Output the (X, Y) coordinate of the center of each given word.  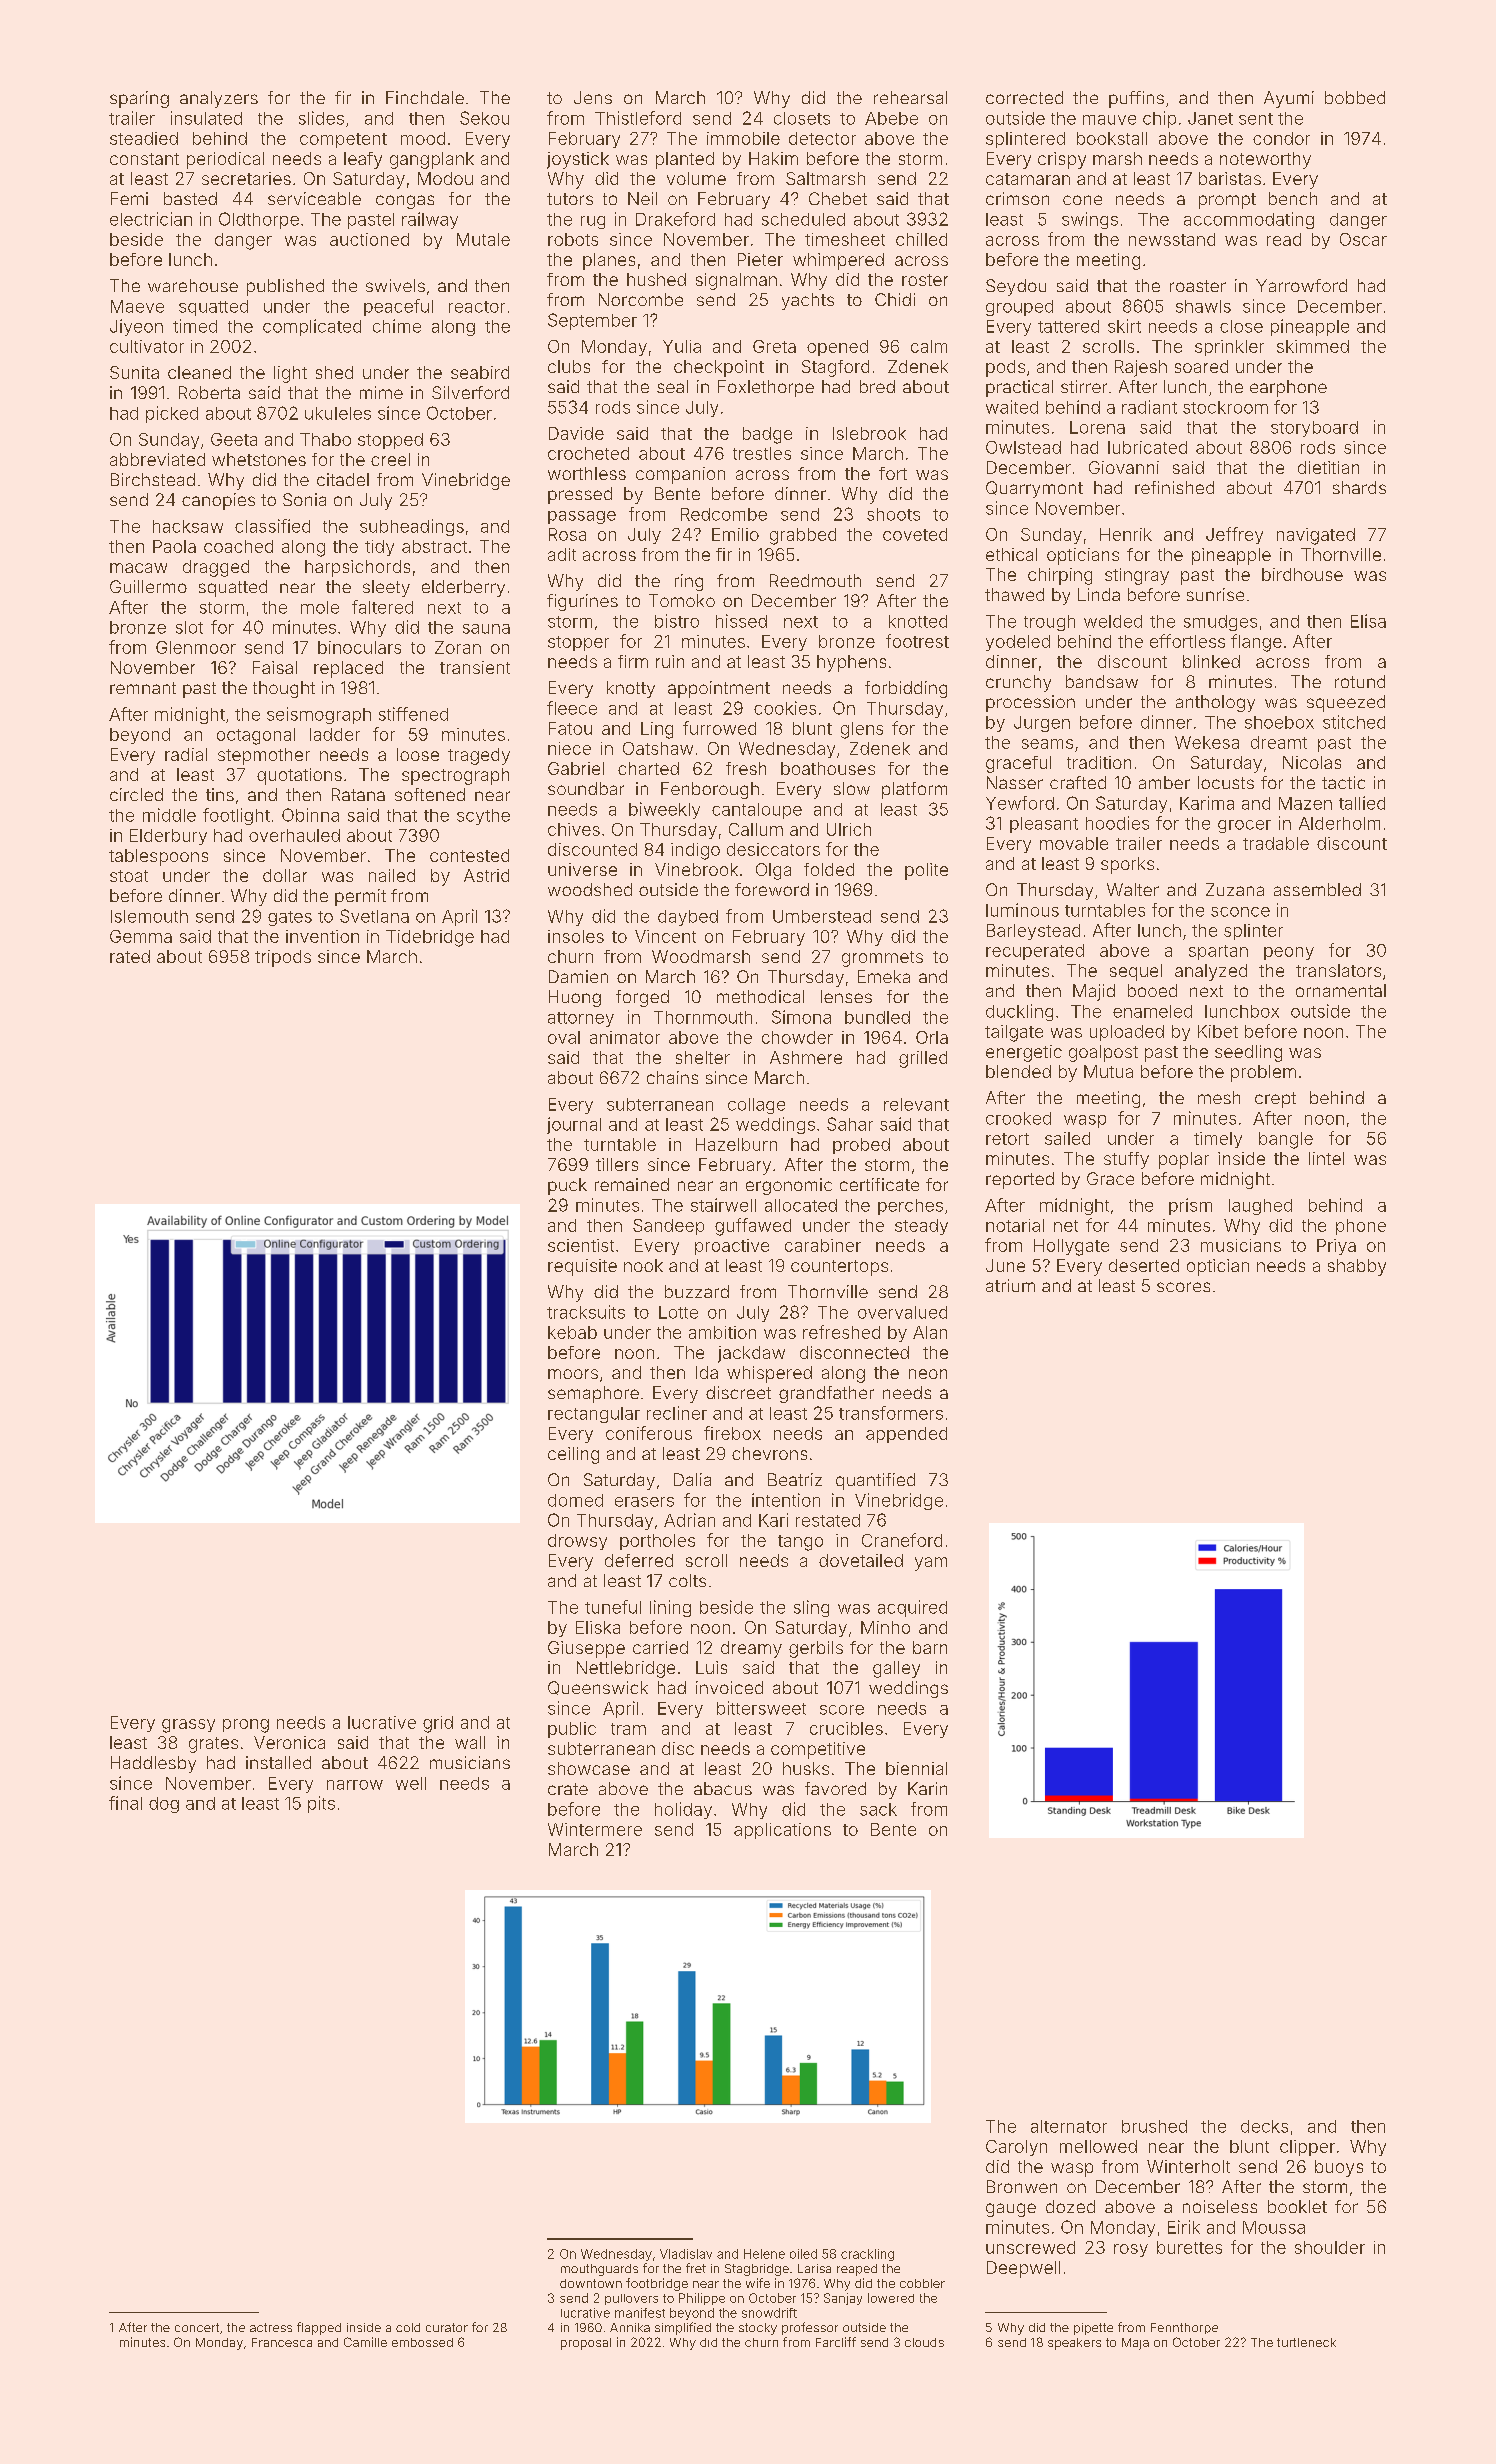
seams (1047, 744)
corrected (1024, 97)
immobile (743, 138)
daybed (688, 918)
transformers (891, 1413)
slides (321, 118)
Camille (365, 2342)
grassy (188, 1726)
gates (290, 918)
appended (906, 1435)
